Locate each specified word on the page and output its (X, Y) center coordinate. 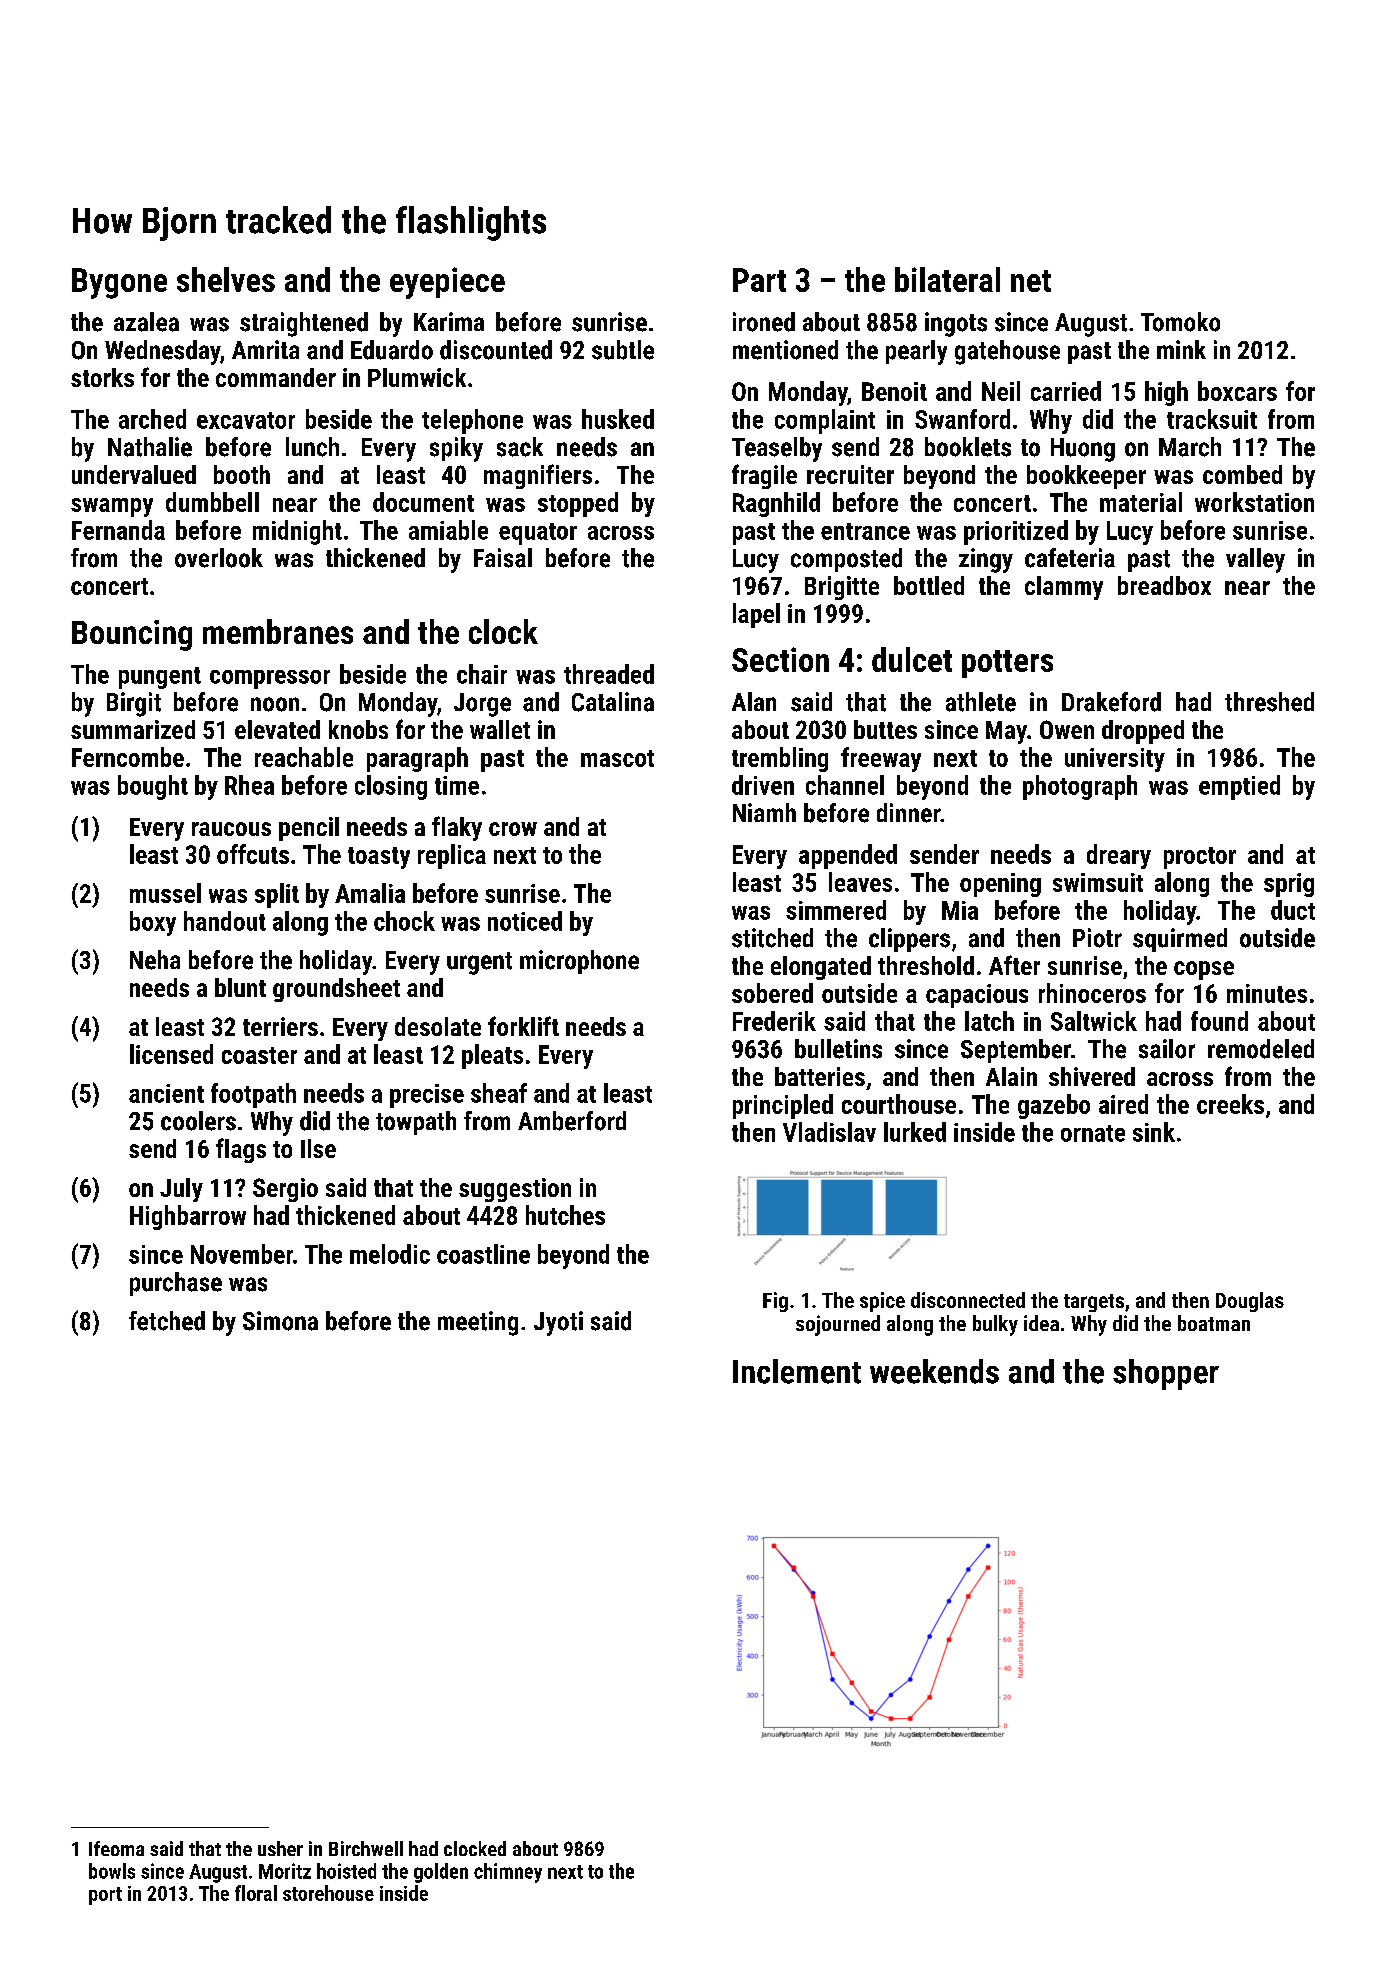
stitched (772, 938)
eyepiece (447, 283)
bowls (112, 1871)
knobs (358, 729)
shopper (1166, 1374)
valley (1255, 560)
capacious (977, 996)
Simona (280, 1321)
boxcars (1237, 391)
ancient (166, 1093)
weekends (934, 1371)
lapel (756, 615)
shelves (226, 279)
